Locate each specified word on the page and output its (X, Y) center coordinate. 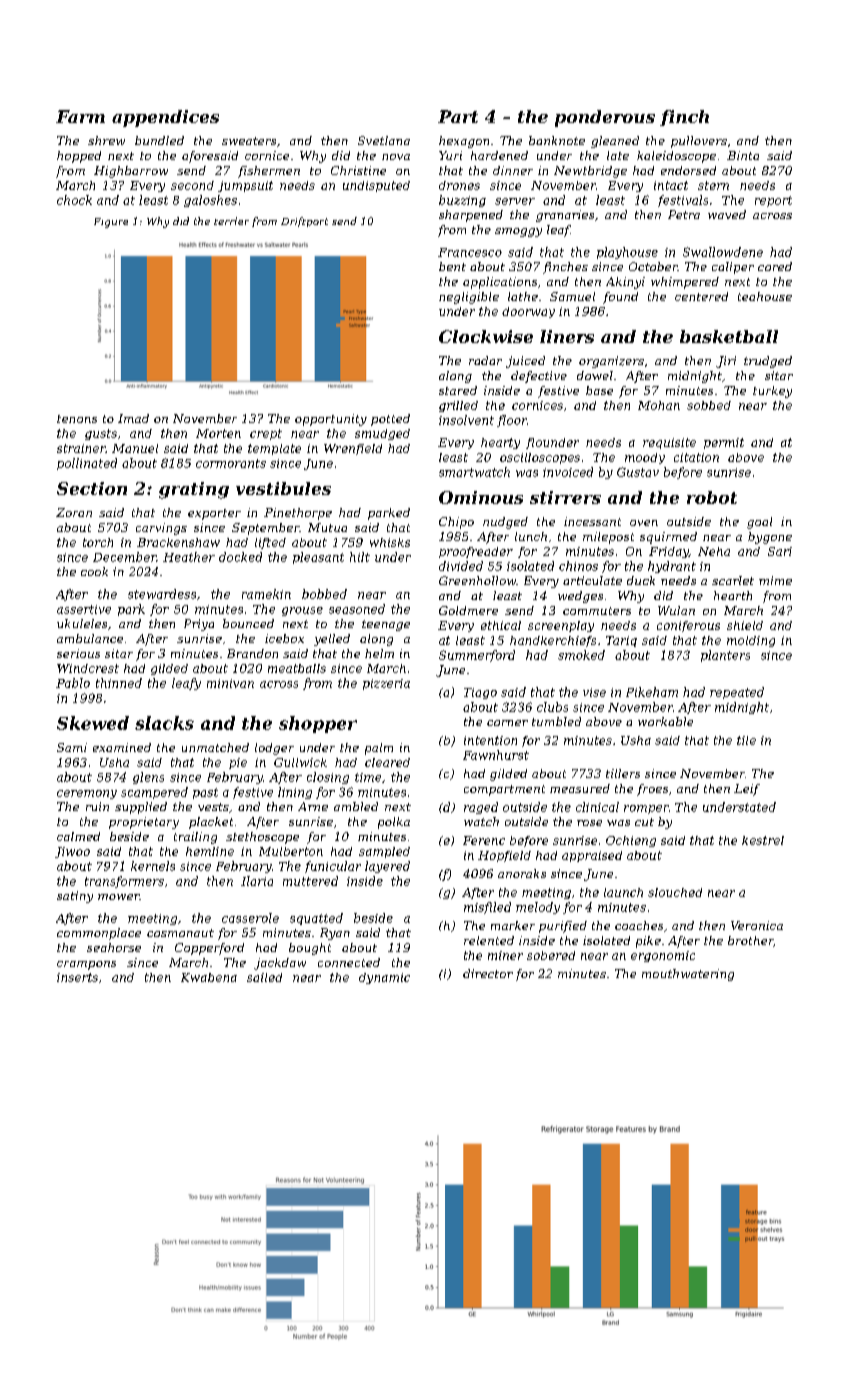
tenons (77, 419)
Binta (743, 155)
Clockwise (486, 336)
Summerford (477, 656)
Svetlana (384, 140)
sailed (264, 977)
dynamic (384, 978)
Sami (72, 747)
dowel (595, 375)
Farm (80, 116)
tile (746, 740)
